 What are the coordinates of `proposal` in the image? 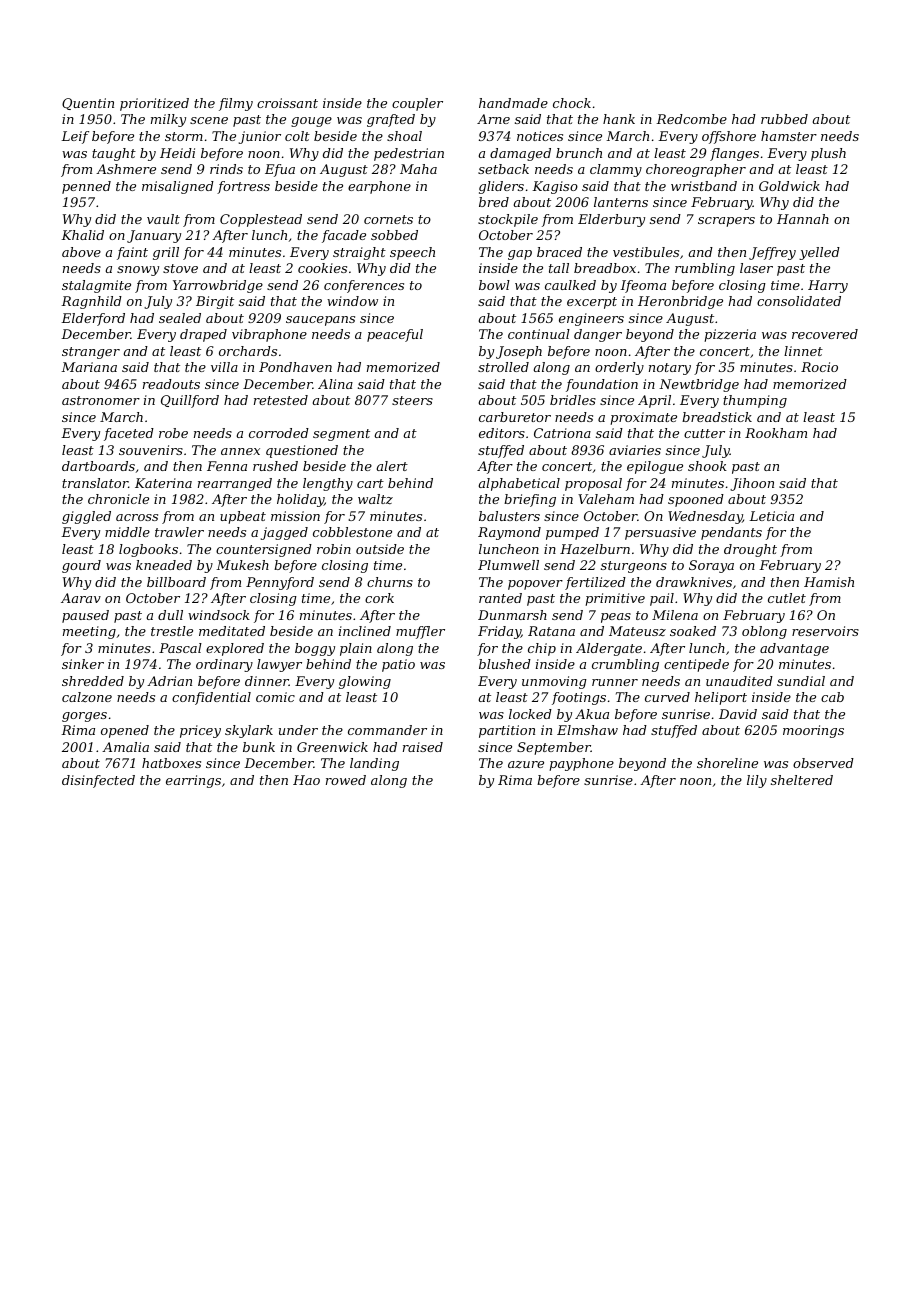 It's located at (593, 484).
